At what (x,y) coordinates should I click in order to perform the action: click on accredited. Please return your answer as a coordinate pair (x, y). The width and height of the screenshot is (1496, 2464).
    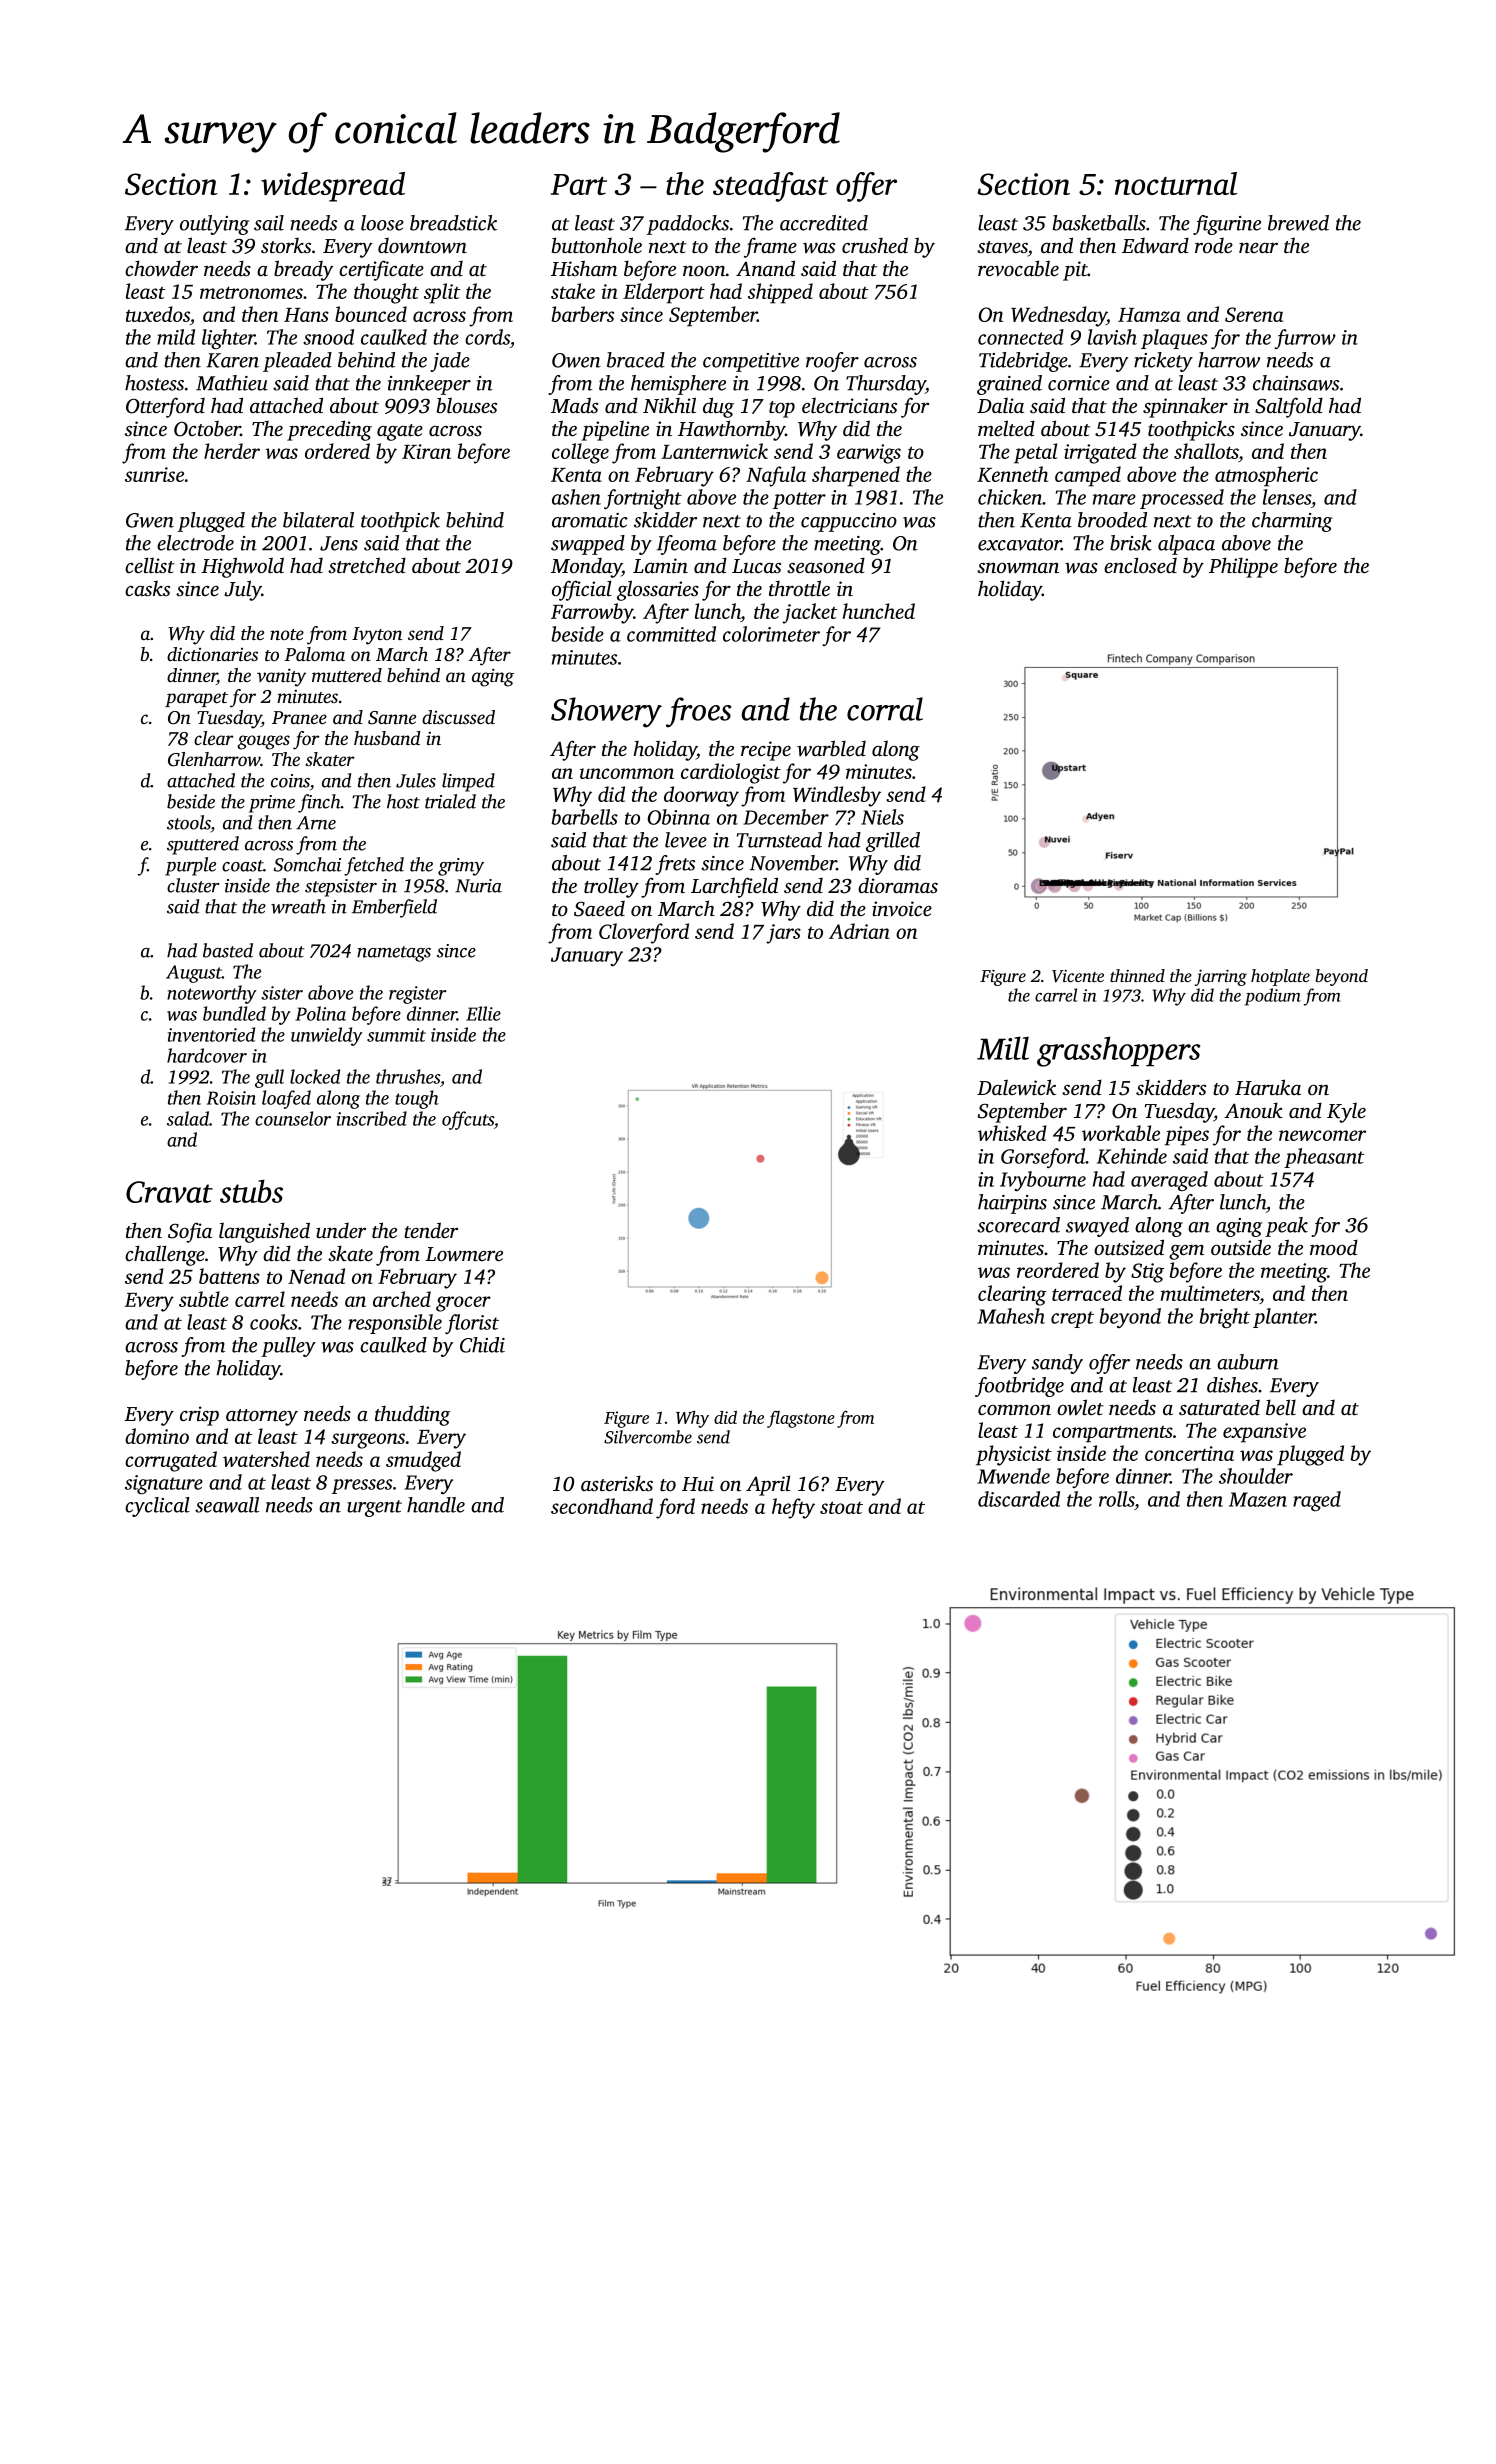
    Looking at the image, I should click on (824, 223).
